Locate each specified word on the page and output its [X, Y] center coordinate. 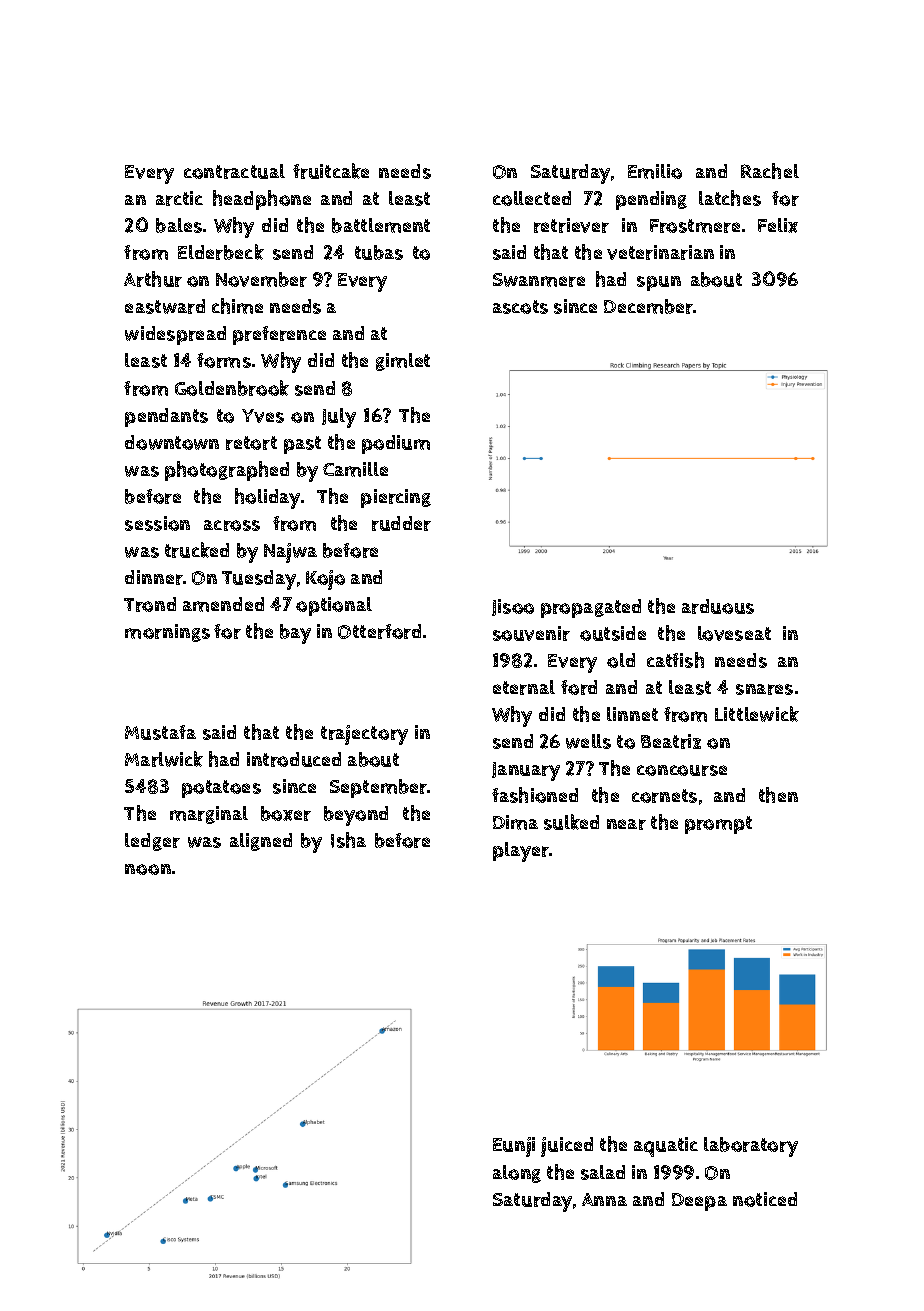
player [521, 852]
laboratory [751, 1147]
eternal [524, 687]
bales [179, 225]
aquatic [666, 1147]
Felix [778, 225]
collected [532, 198]
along [517, 1174]
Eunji [514, 1147]
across [232, 525]
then [778, 795]
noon [148, 869]
